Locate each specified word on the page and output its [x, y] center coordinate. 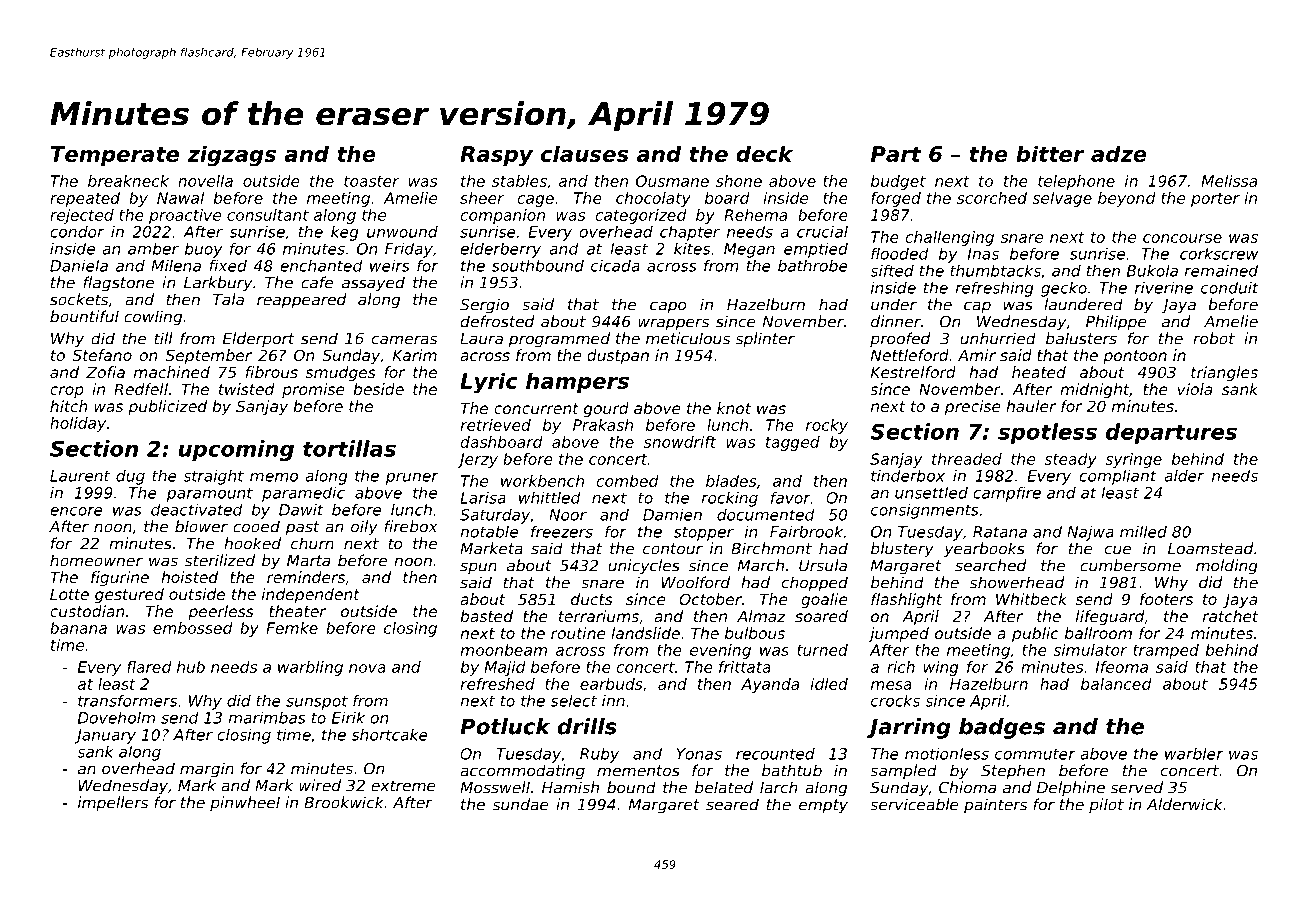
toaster [371, 181]
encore [76, 511]
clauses [584, 153]
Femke [292, 628]
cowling [153, 318]
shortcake [389, 735]
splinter [765, 340]
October [710, 599]
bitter [1050, 153]
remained [1221, 271]
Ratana [1000, 532]
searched [990, 565]
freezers [562, 531]
